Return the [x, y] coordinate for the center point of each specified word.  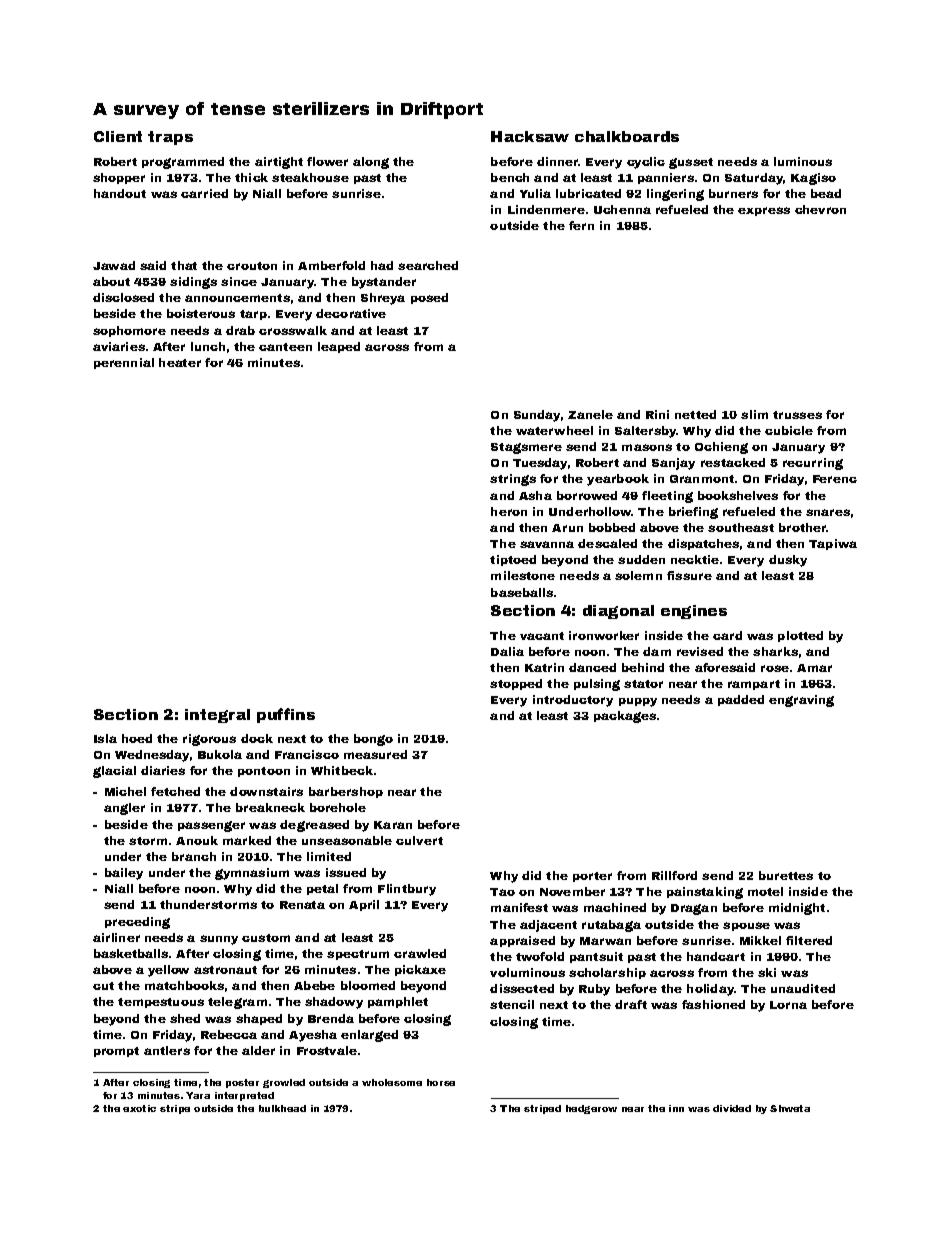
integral [217, 716]
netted [695, 414]
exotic [139, 1108]
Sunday [537, 416]
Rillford [674, 875]
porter [592, 877]
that [184, 265]
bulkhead [282, 1108]
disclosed [123, 297]
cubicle [789, 430]
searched [428, 265]
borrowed [587, 495]
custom [266, 938]
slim [754, 414]
